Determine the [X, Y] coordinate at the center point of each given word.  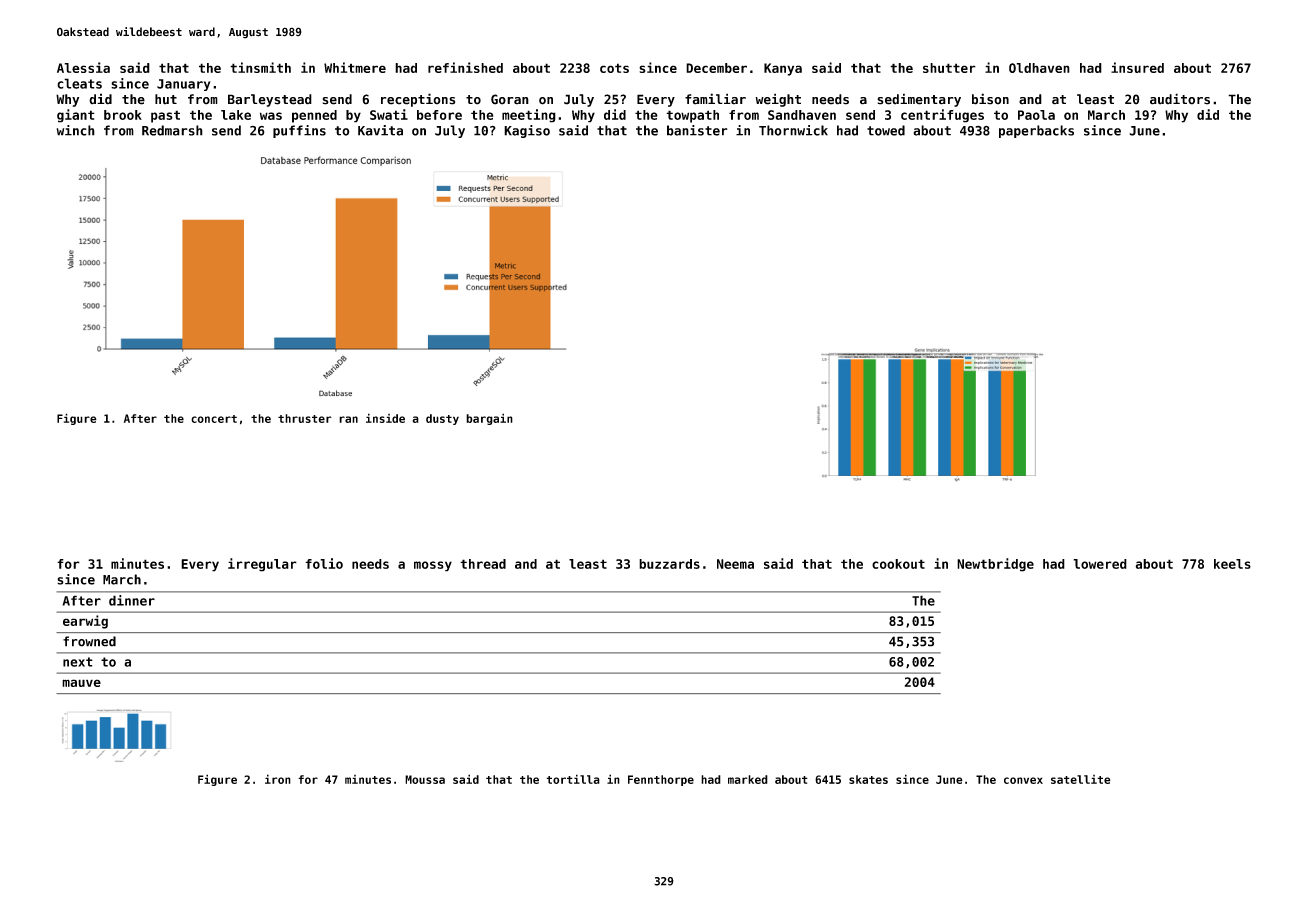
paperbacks [1036, 131]
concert [214, 419]
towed [886, 130]
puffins [299, 131]
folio [324, 563]
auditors [1180, 99]
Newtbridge [995, 565]
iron [278, 779]
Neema [735, 564]
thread [483, 564]
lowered [1100, 564]
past [165, 116]
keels [1232, 564]
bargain [489, 419]
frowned [89, 641]
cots [614, 68]
